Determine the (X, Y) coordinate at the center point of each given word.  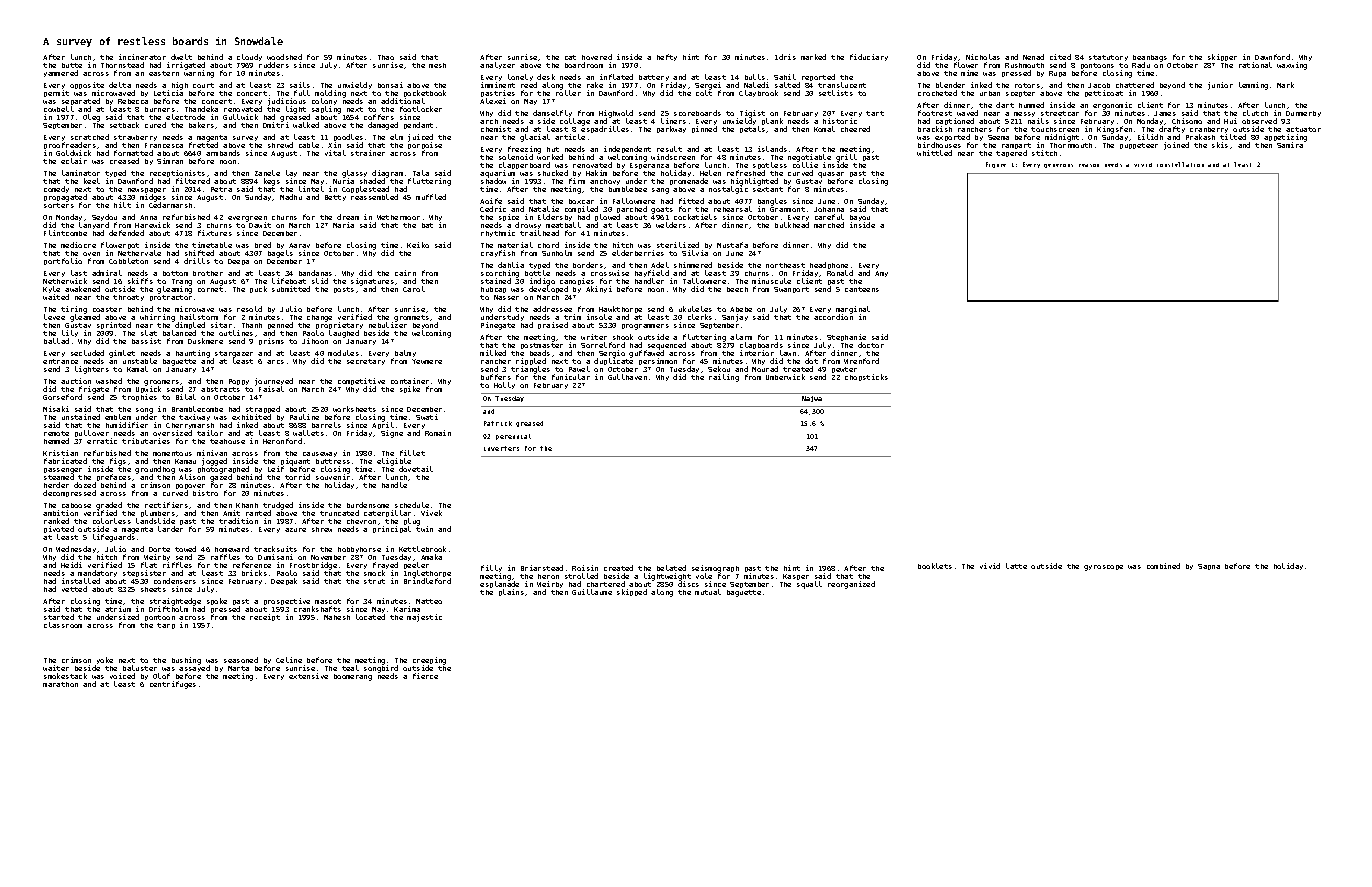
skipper (1222, 57)
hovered (597, 57)
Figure (996, 165)
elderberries (638, 253)
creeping (429, 661)
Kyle (51, 290)
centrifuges (173, 685)
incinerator (142, 57)
